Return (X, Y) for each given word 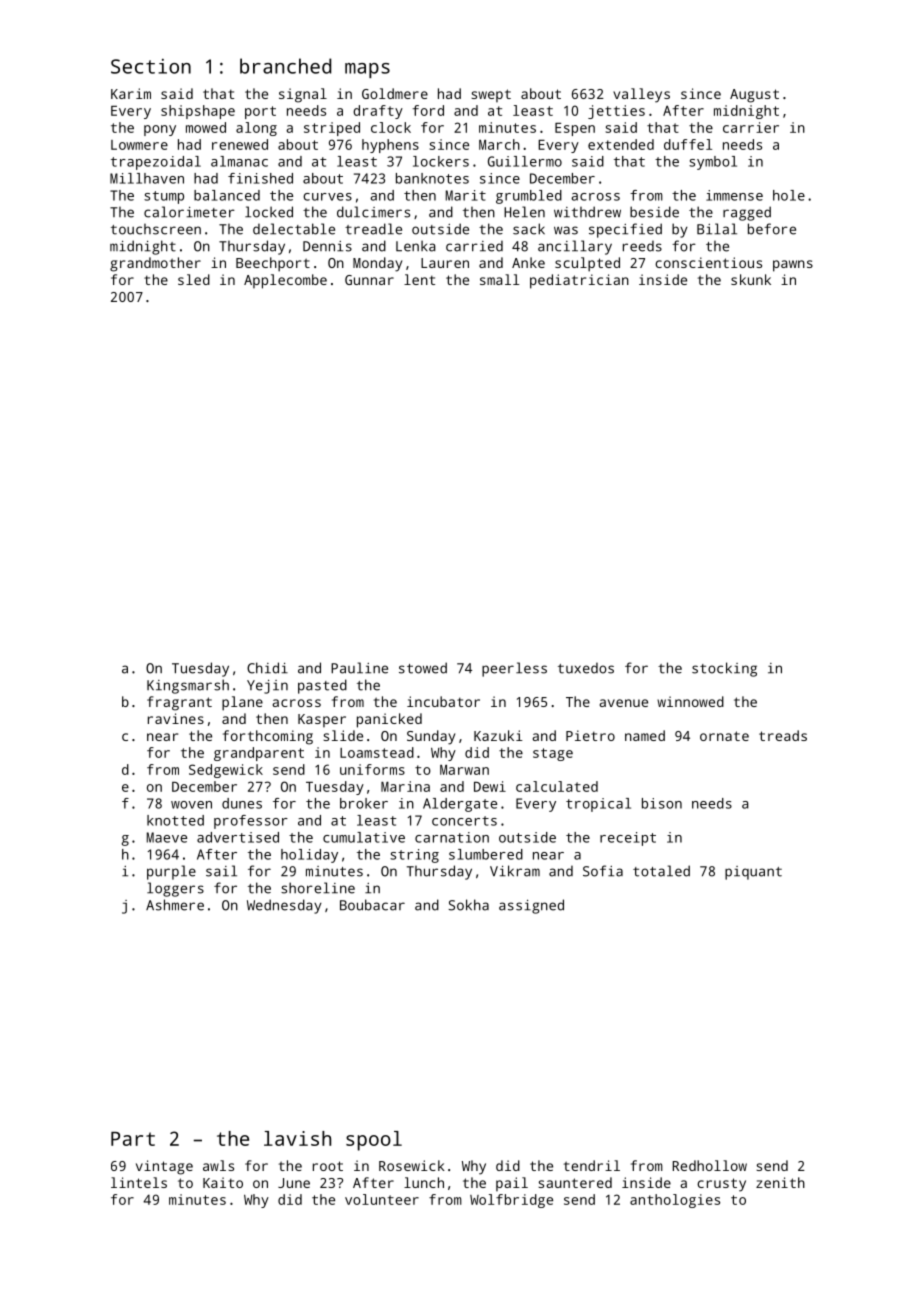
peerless (514, 669)
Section (151, 66)
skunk (751, 279)
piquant (753, 873)
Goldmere (395, 93)
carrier (751, 127)
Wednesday (284, 906)
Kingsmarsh (188, 686)
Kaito (223, 1182)
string (414, 856)
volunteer (382, 1199)
